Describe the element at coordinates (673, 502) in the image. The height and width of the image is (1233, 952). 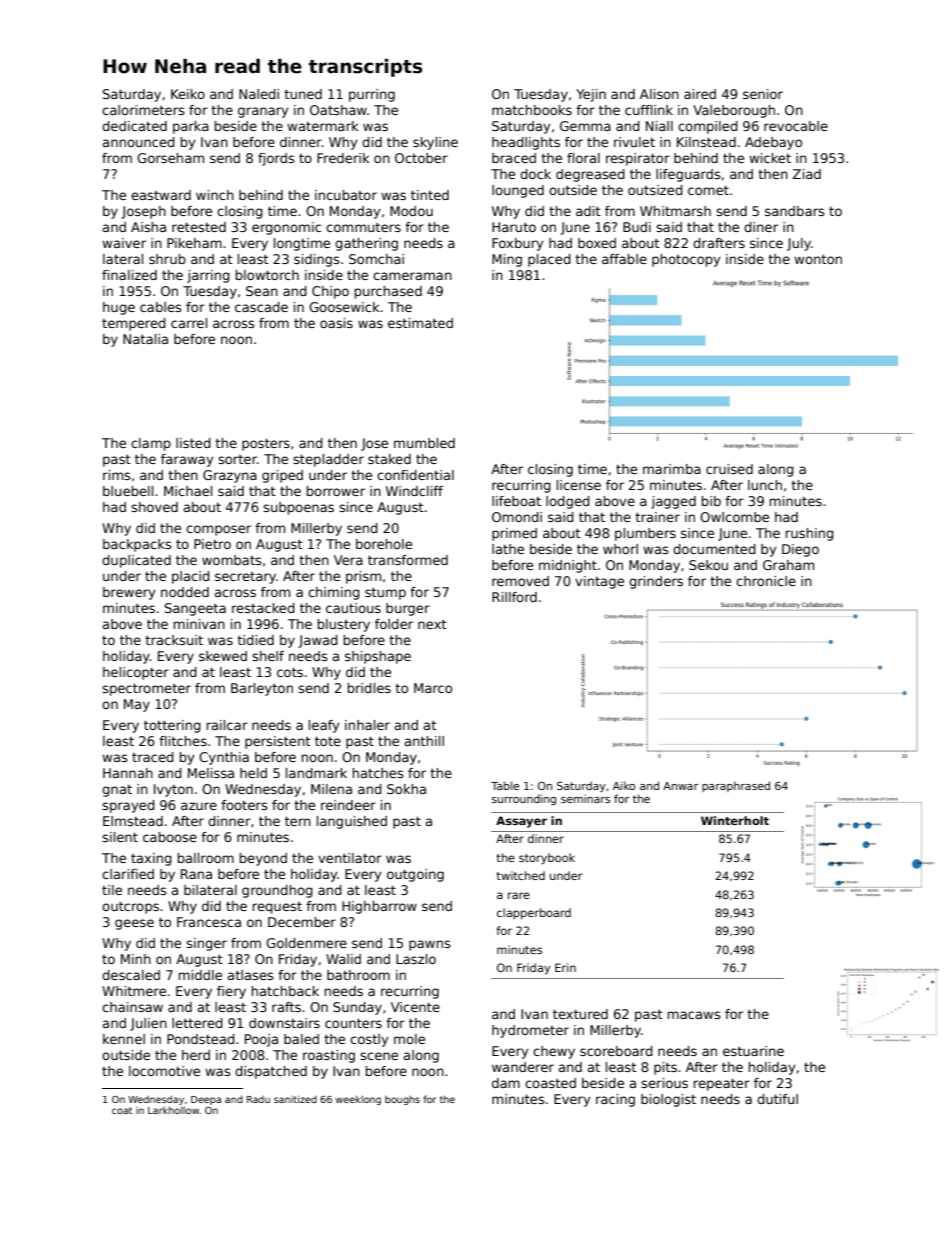
I see `jagged` at that location.
